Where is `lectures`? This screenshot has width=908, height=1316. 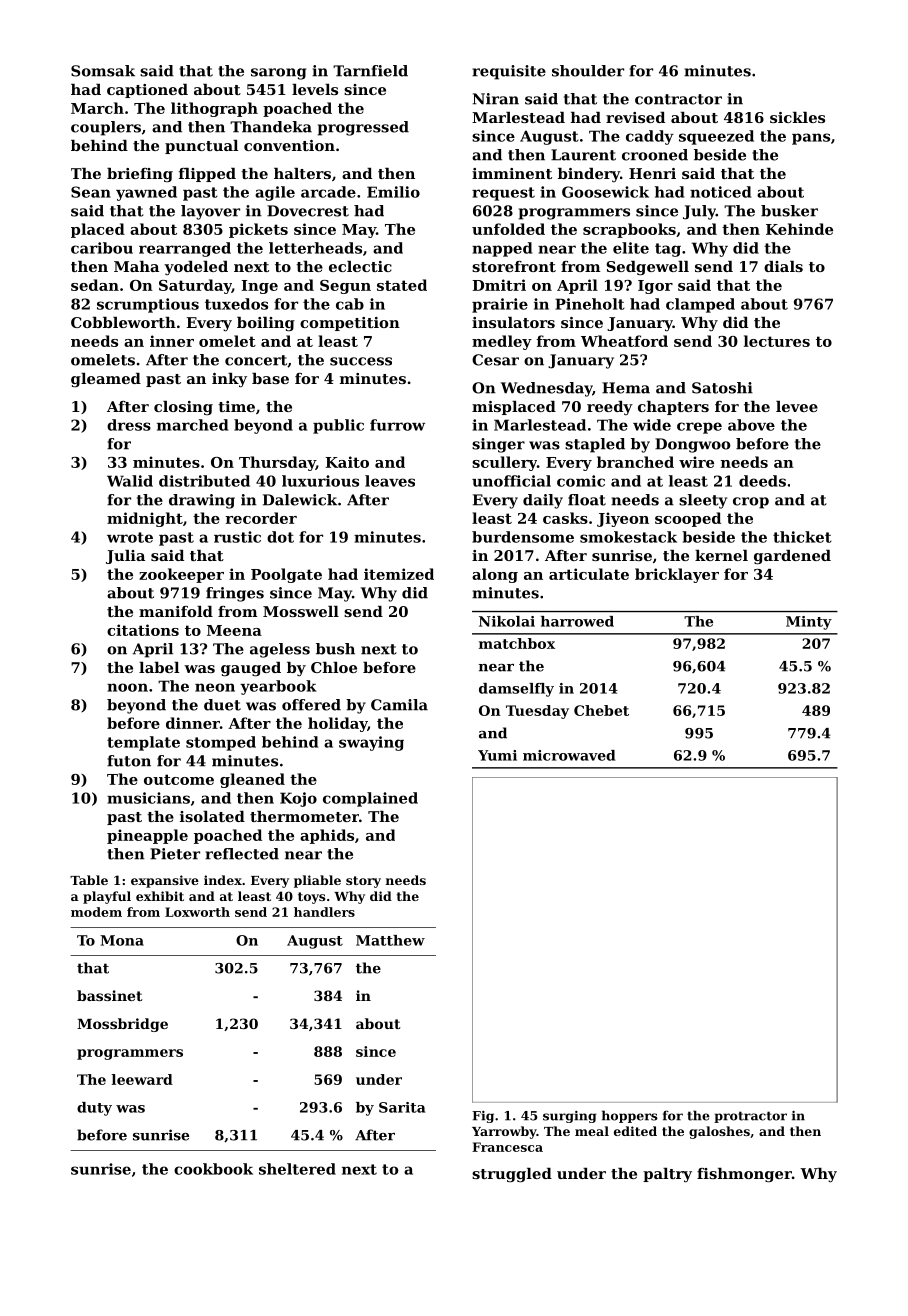
lectures is located at coordinates (777, 341).
